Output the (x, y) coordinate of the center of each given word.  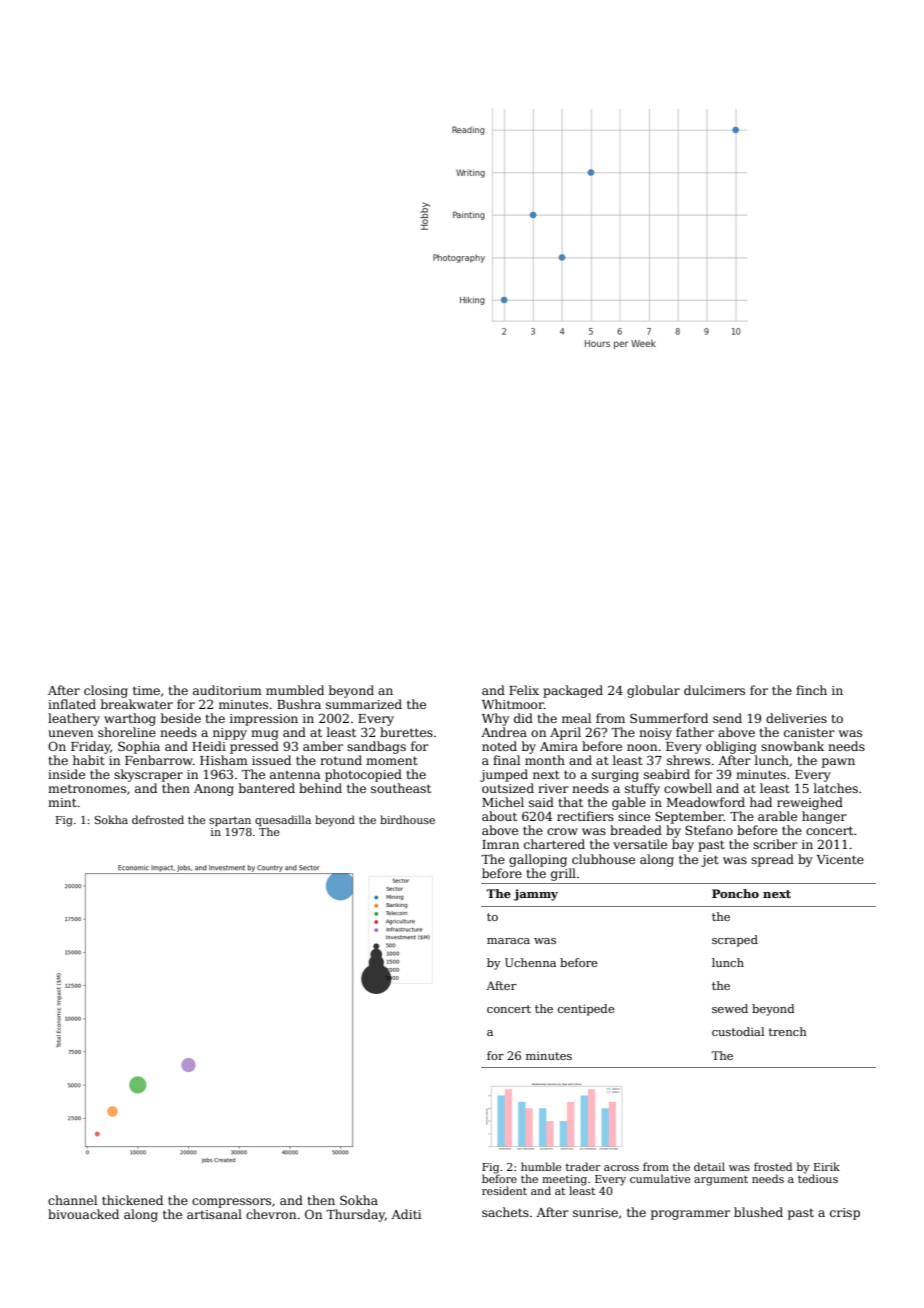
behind (320, 788)
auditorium (227, 690)
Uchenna (530, 962)
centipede (586, 1010)
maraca (508, 941)
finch (811, 690)
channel (72, 1200)
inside (66, 774)
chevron (271, 1214)
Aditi (406, 1214)
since (634, 816)
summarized (364, 704)
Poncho (735, 893)
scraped (735, 941)
